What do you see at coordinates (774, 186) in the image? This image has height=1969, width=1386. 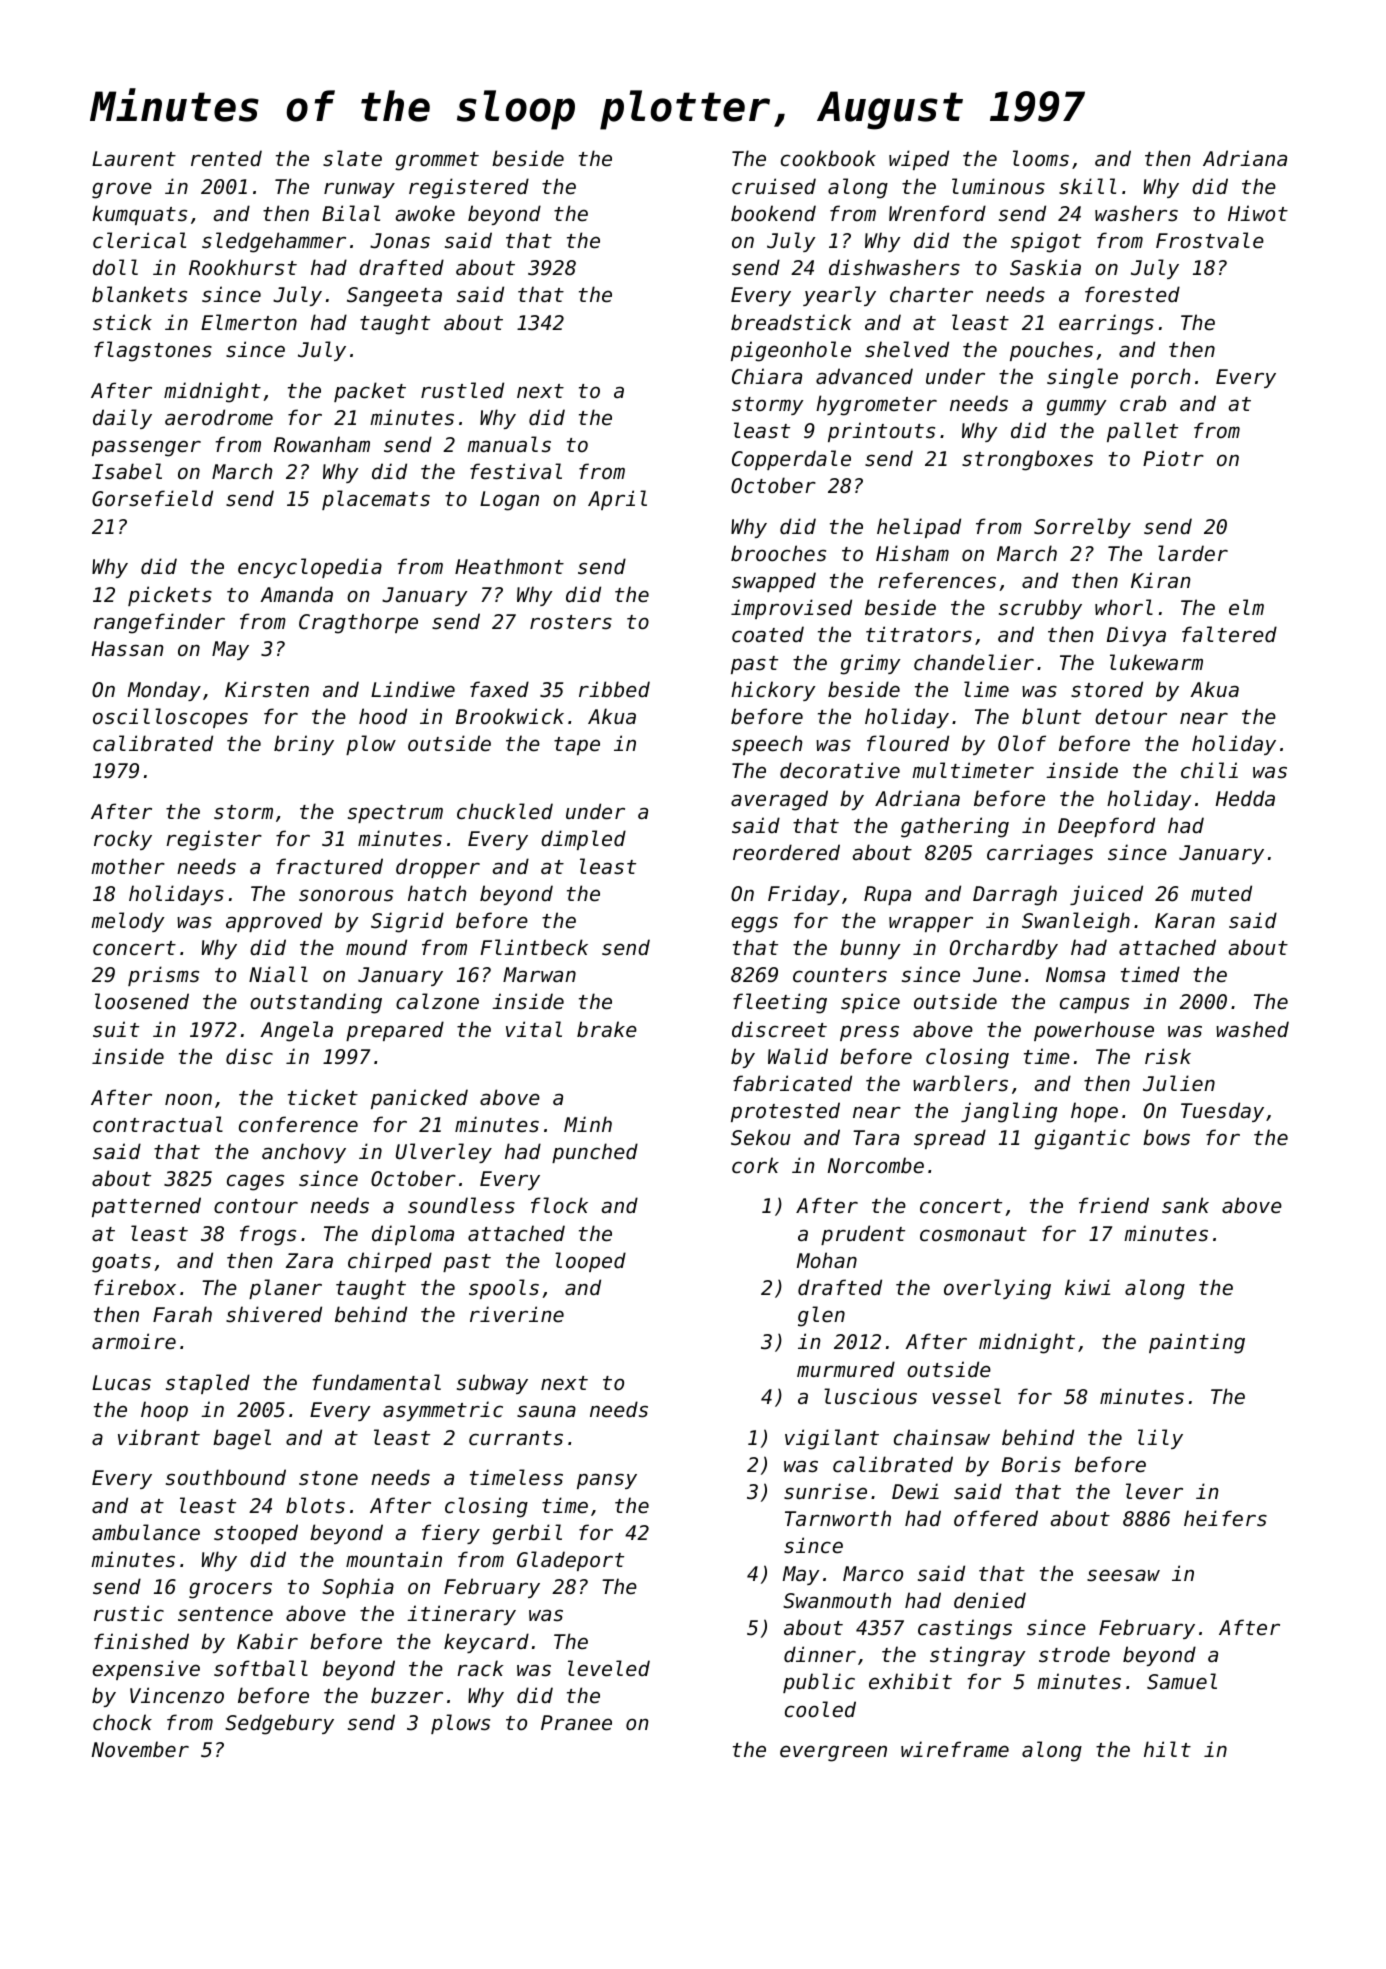 I see `cruised` at bounding box center [774, 186].
